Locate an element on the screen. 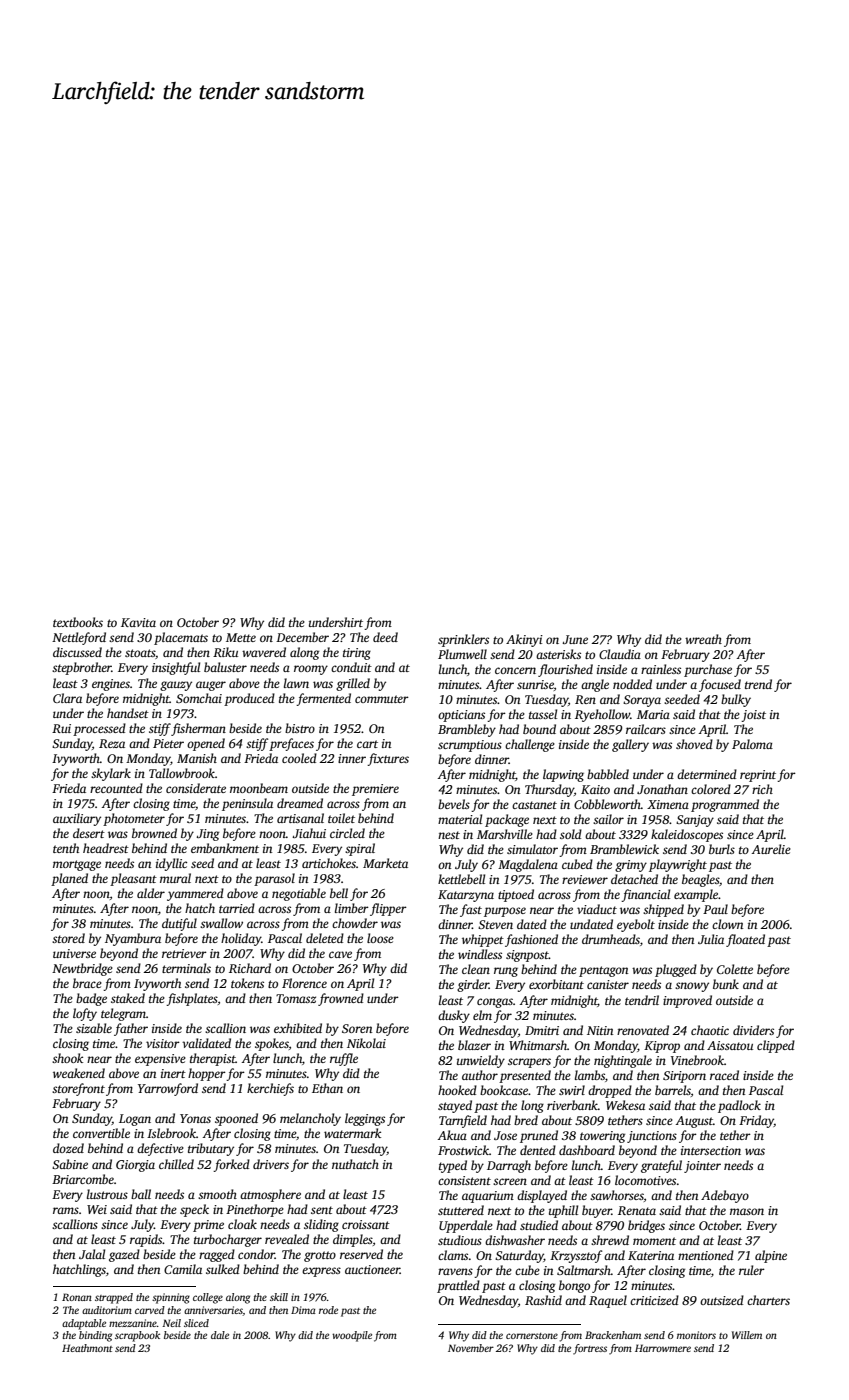 The image size is (849, 1400). dozed is located at coordinates (68, 1148).
